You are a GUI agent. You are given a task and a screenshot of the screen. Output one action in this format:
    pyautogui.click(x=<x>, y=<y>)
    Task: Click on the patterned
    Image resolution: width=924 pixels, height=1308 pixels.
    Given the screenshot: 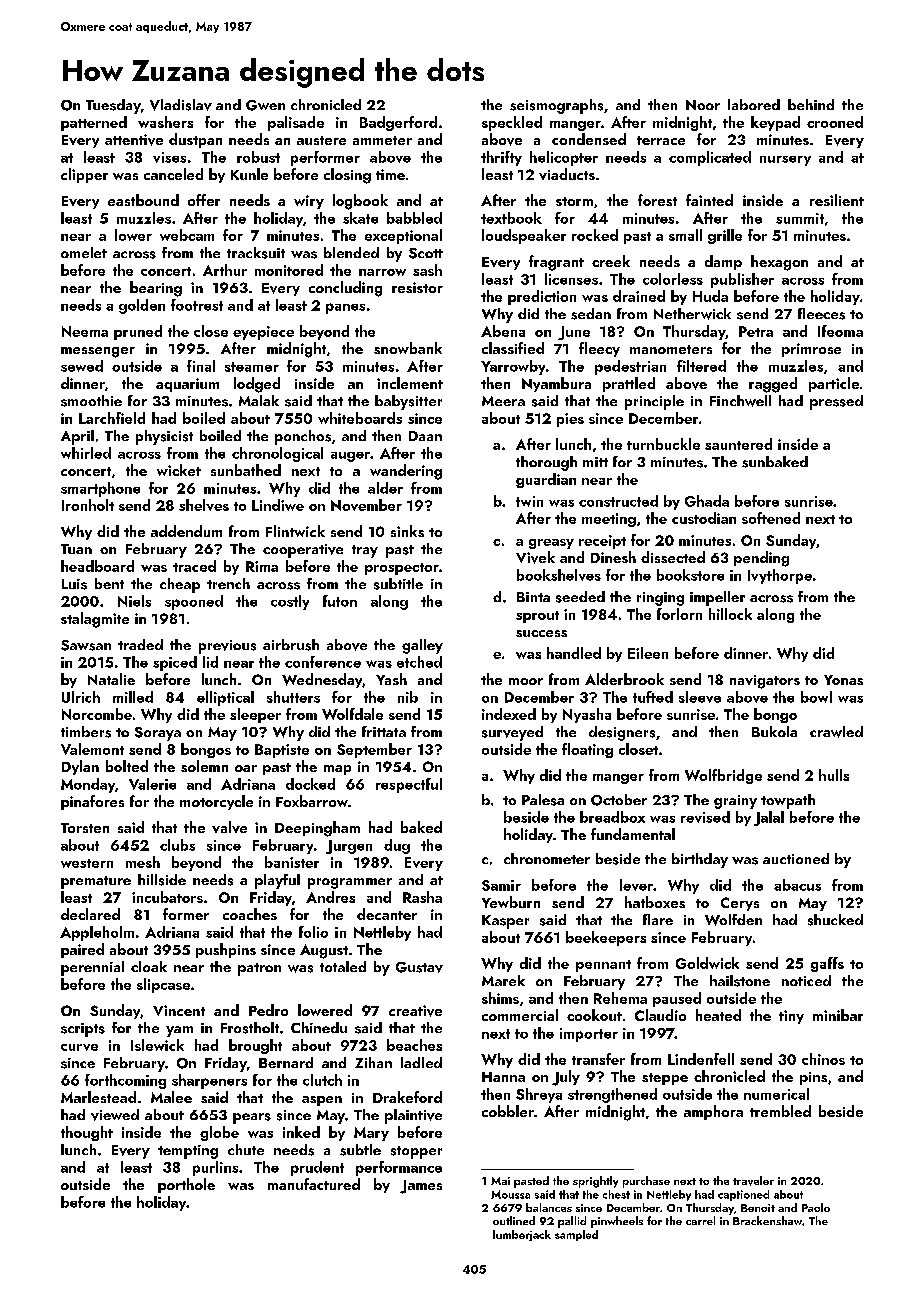 What is the action you would take?
    pyautogui.click(x=94, y=123)
